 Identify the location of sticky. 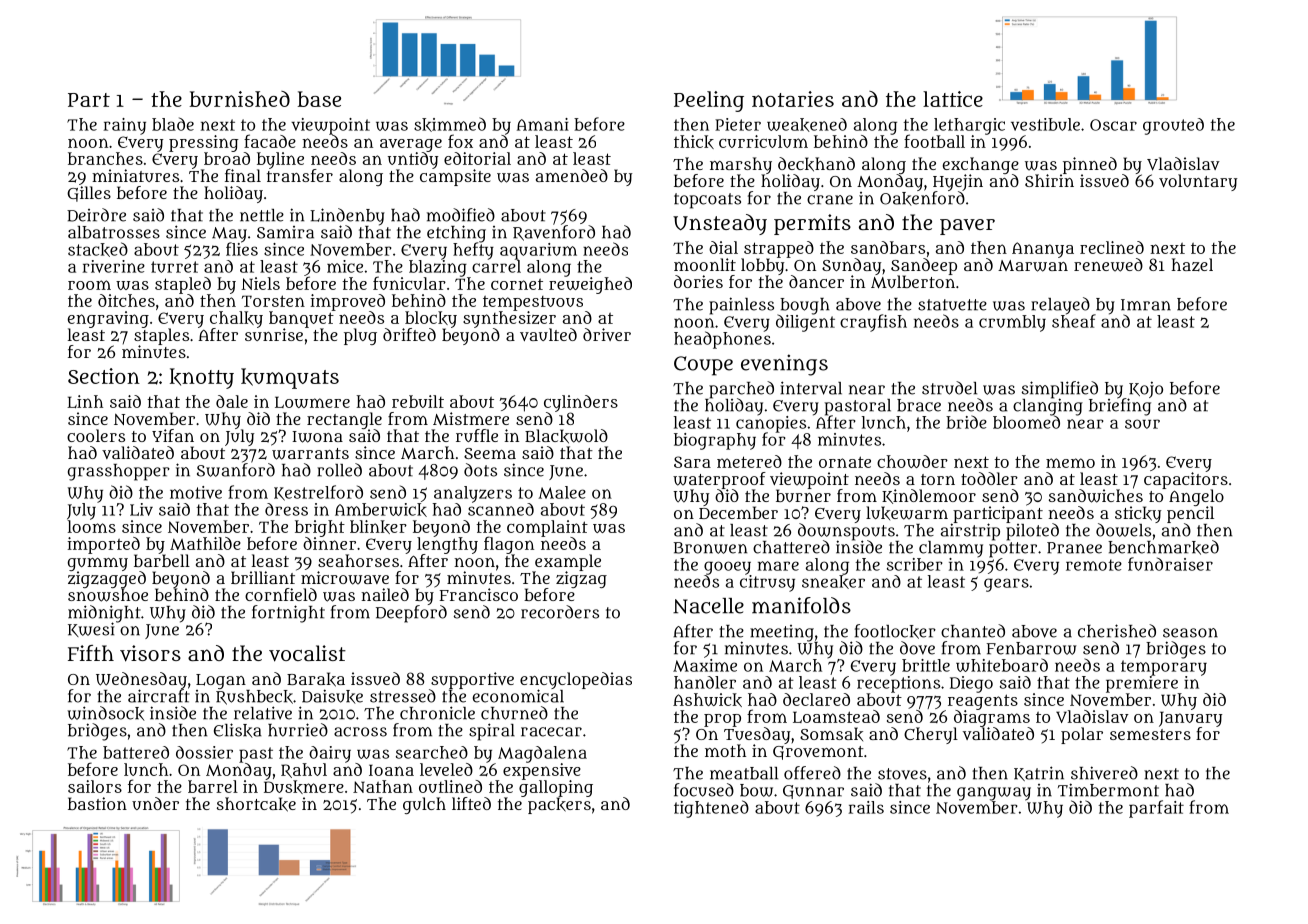
(1138, 514).
